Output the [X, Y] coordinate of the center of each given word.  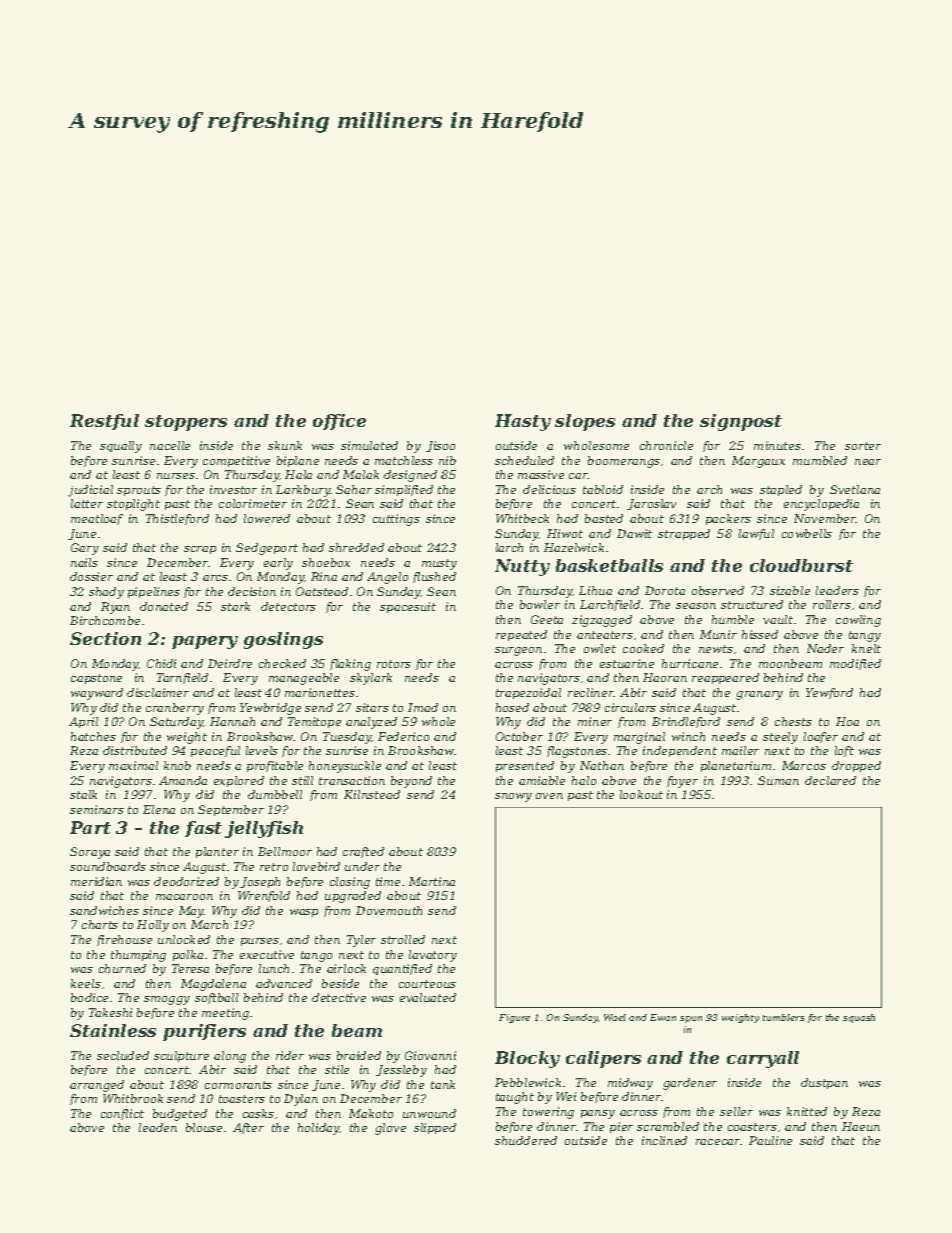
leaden [158, 1127]
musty [439, 564]
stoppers [186, 423]
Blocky [527, 1059]
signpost [741, 422]
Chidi [161, 663]
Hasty [523, 422]
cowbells [807, 533]
